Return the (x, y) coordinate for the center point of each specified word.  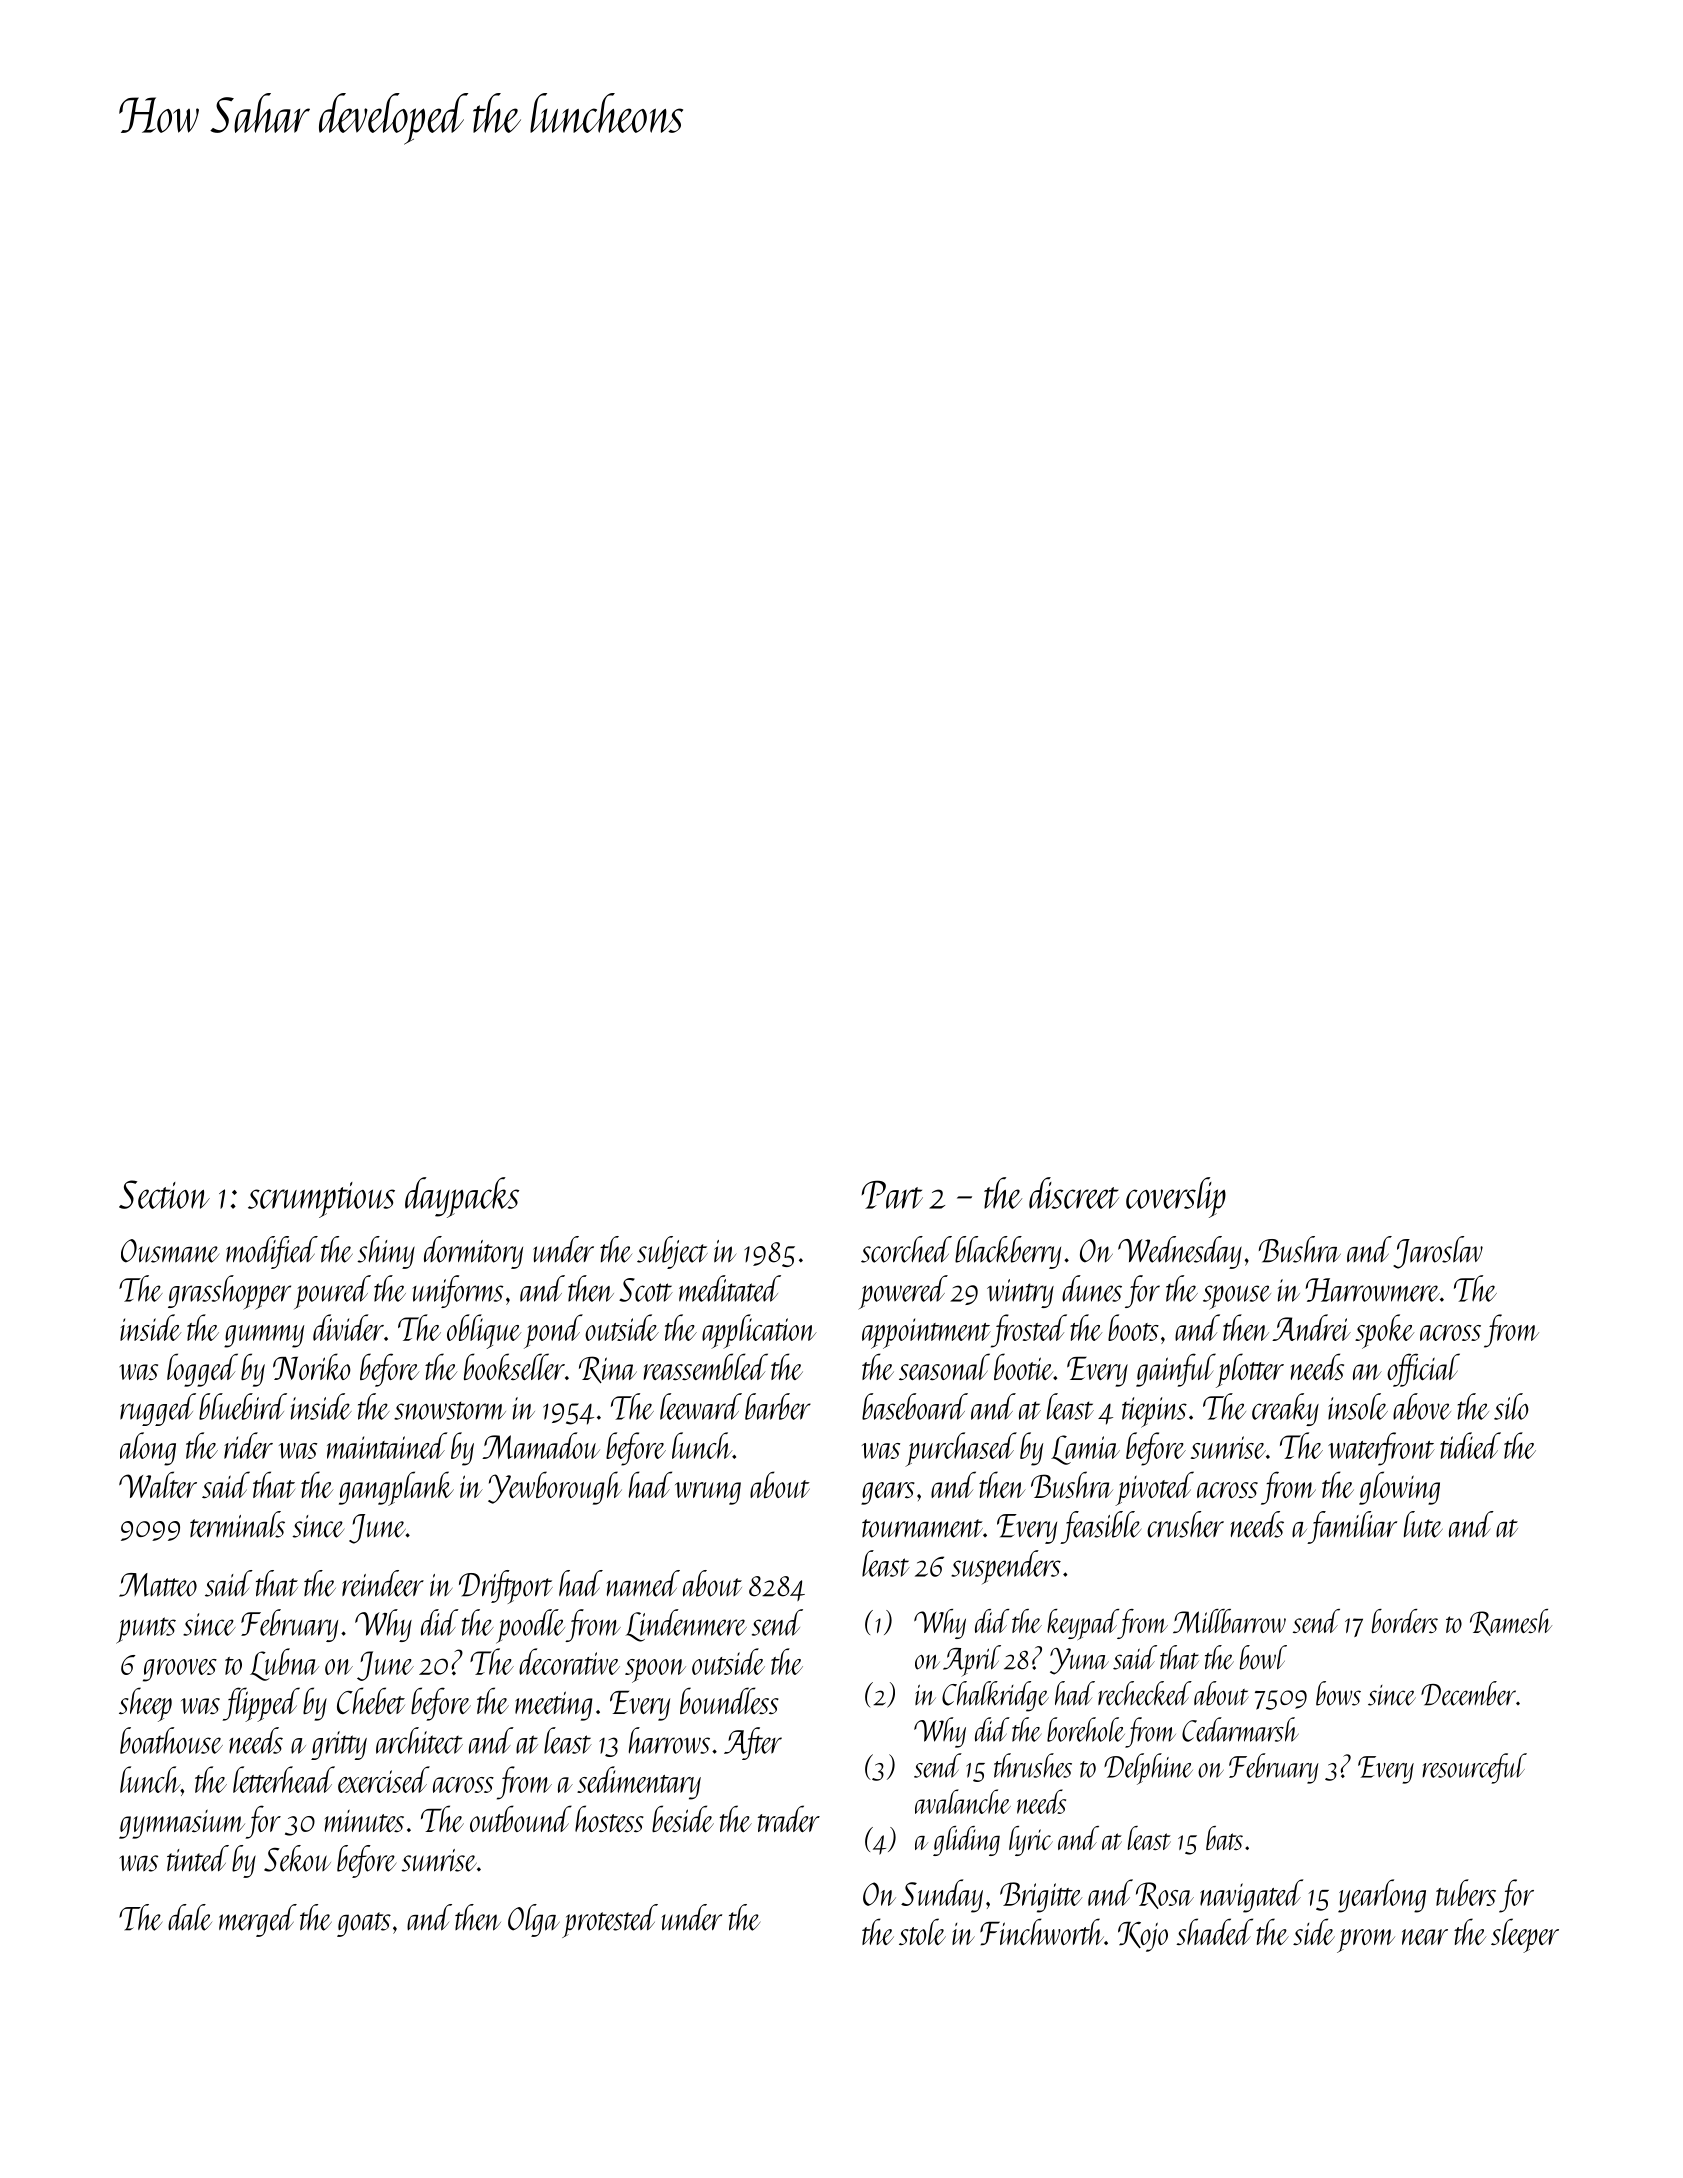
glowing (1399, 1488)
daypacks (462, 1197)
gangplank (396, 1488)
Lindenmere (686, 1625)
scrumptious (321, 1200)
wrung (708, 1493)
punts (146, 1630)
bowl (1263, 1657)
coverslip (1176, 1197)
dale (190, 1917)
